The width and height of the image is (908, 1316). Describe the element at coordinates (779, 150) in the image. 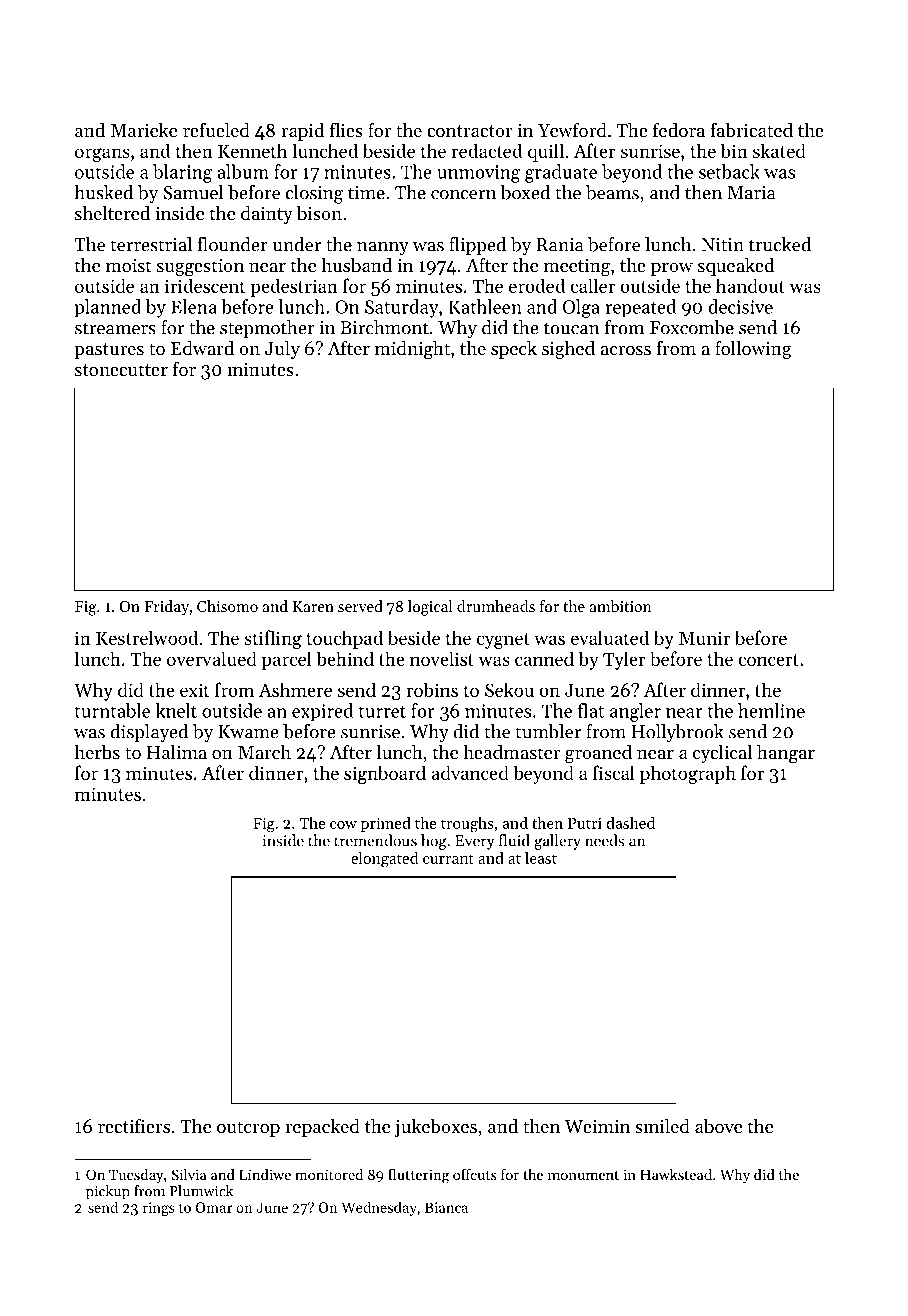

I see `skated` at that location.
